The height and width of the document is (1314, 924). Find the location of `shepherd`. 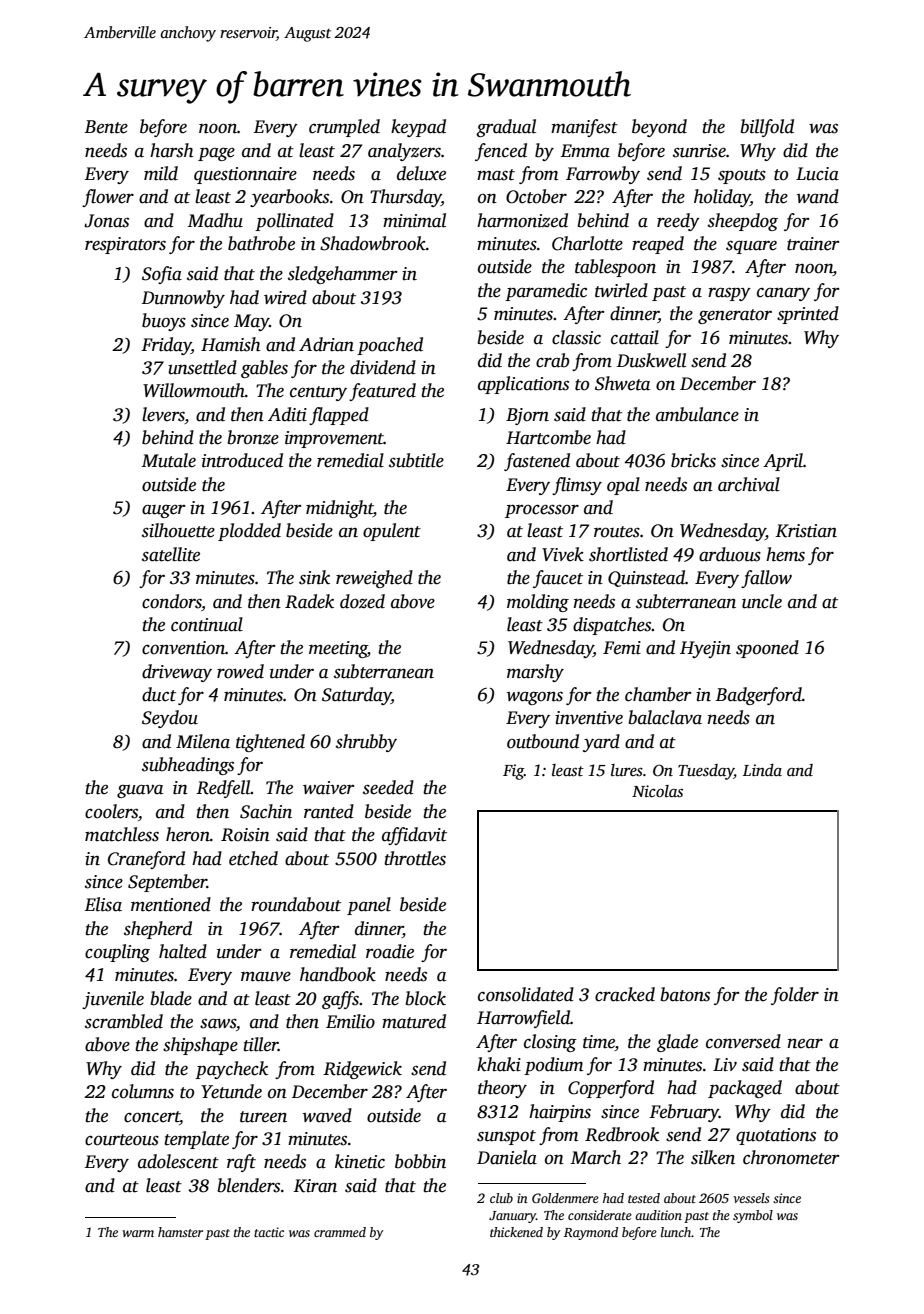

shepherd is located at coordinates (158, 930).
